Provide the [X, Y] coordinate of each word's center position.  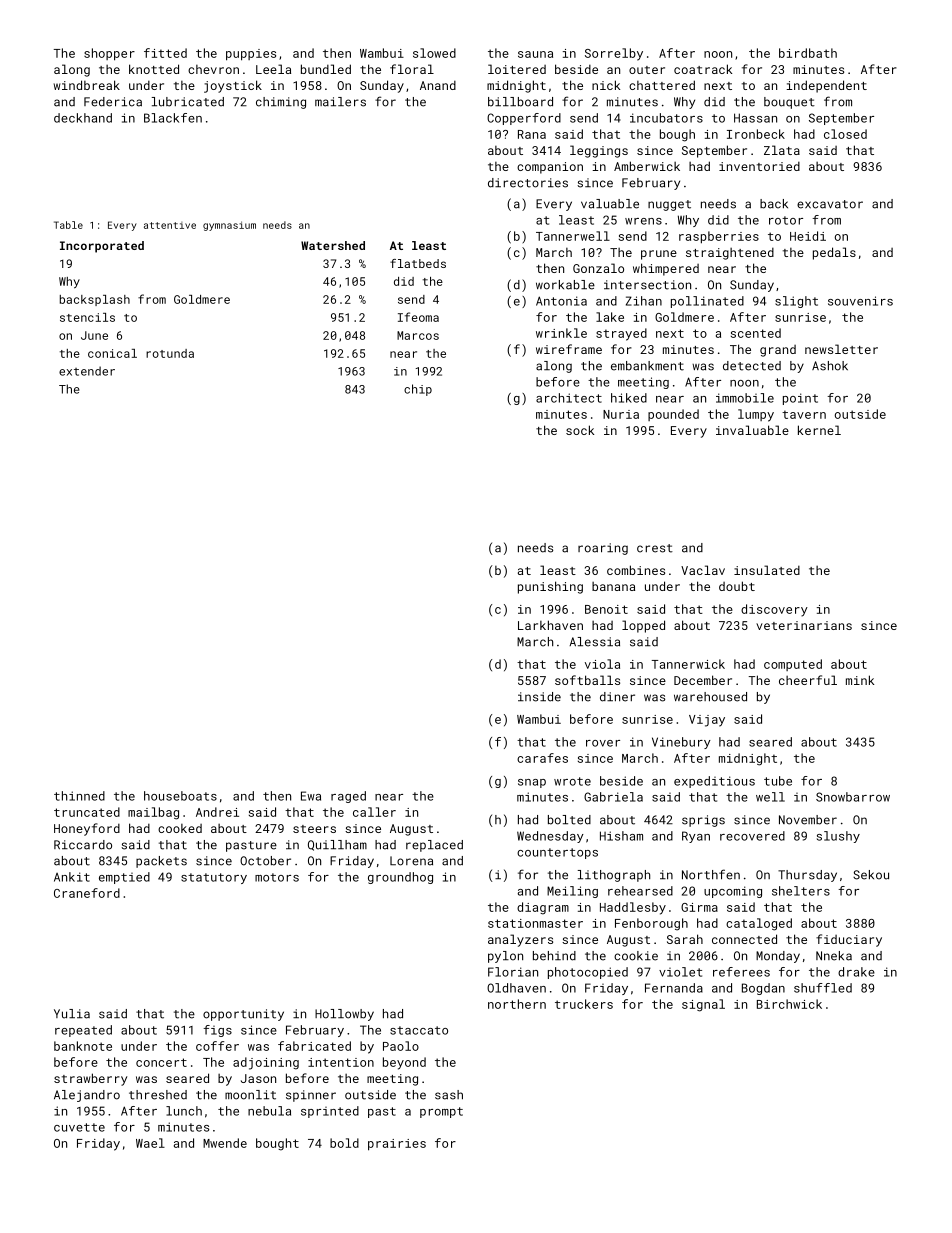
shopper [109, 54]
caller [374, 812]
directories [528, 183]
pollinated [707, 302]
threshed [158, 1095]
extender [87, 371]
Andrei [217, 812]
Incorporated [102, 247]
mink [860, 680]
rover [603, 743]
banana [613, 586]
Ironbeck [756, 134]
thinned [79, 796]
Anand [438, 85]
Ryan [696, 837]
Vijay [707, 721]
